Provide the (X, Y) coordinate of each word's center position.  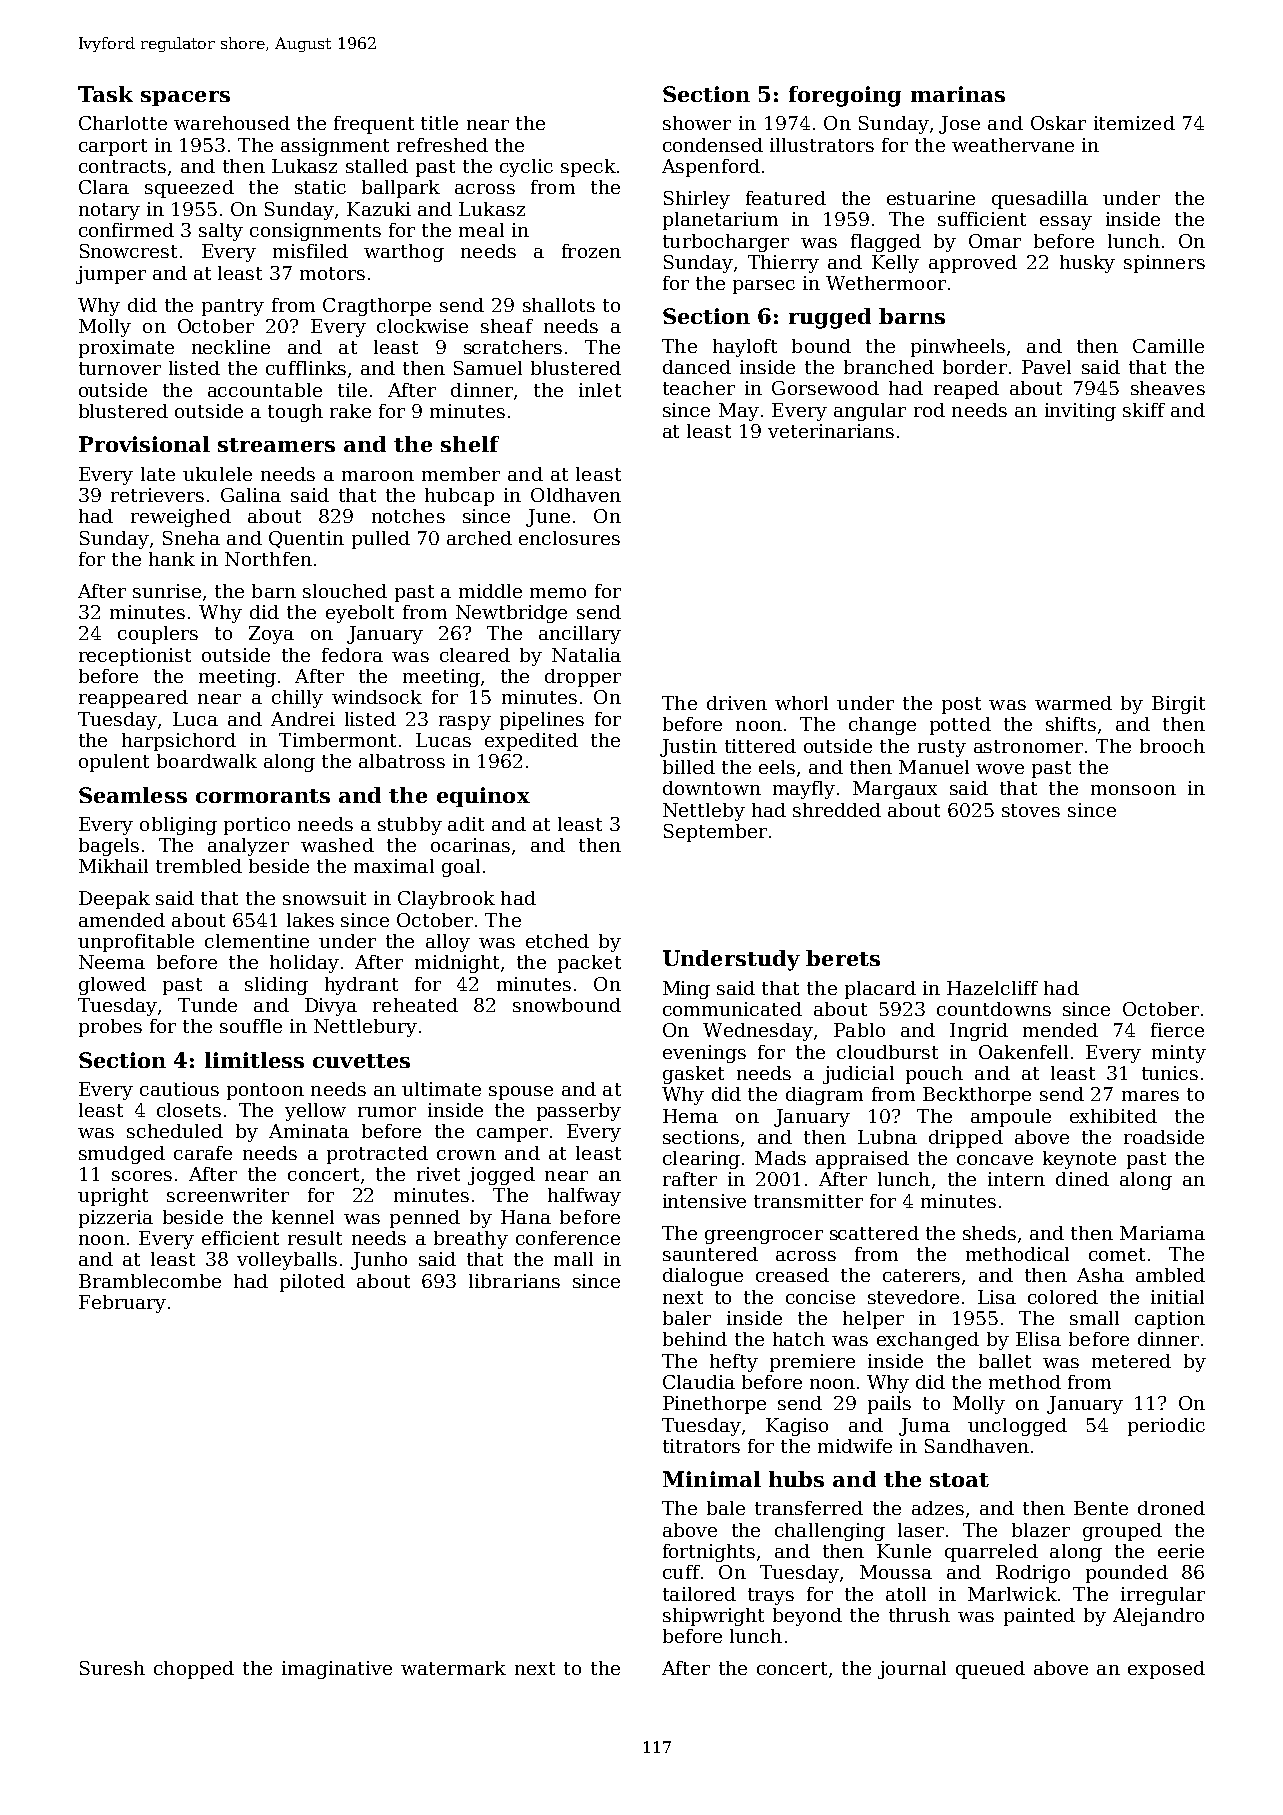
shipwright (713, 1617)
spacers (185, 98)
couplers (158, 635)
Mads (780, 1158)
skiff (1144, 410)
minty (1179, 1054)
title (439, 123)
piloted (312, 1283)
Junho (379, 1261)
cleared (475, 655)
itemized (1134, 123)
